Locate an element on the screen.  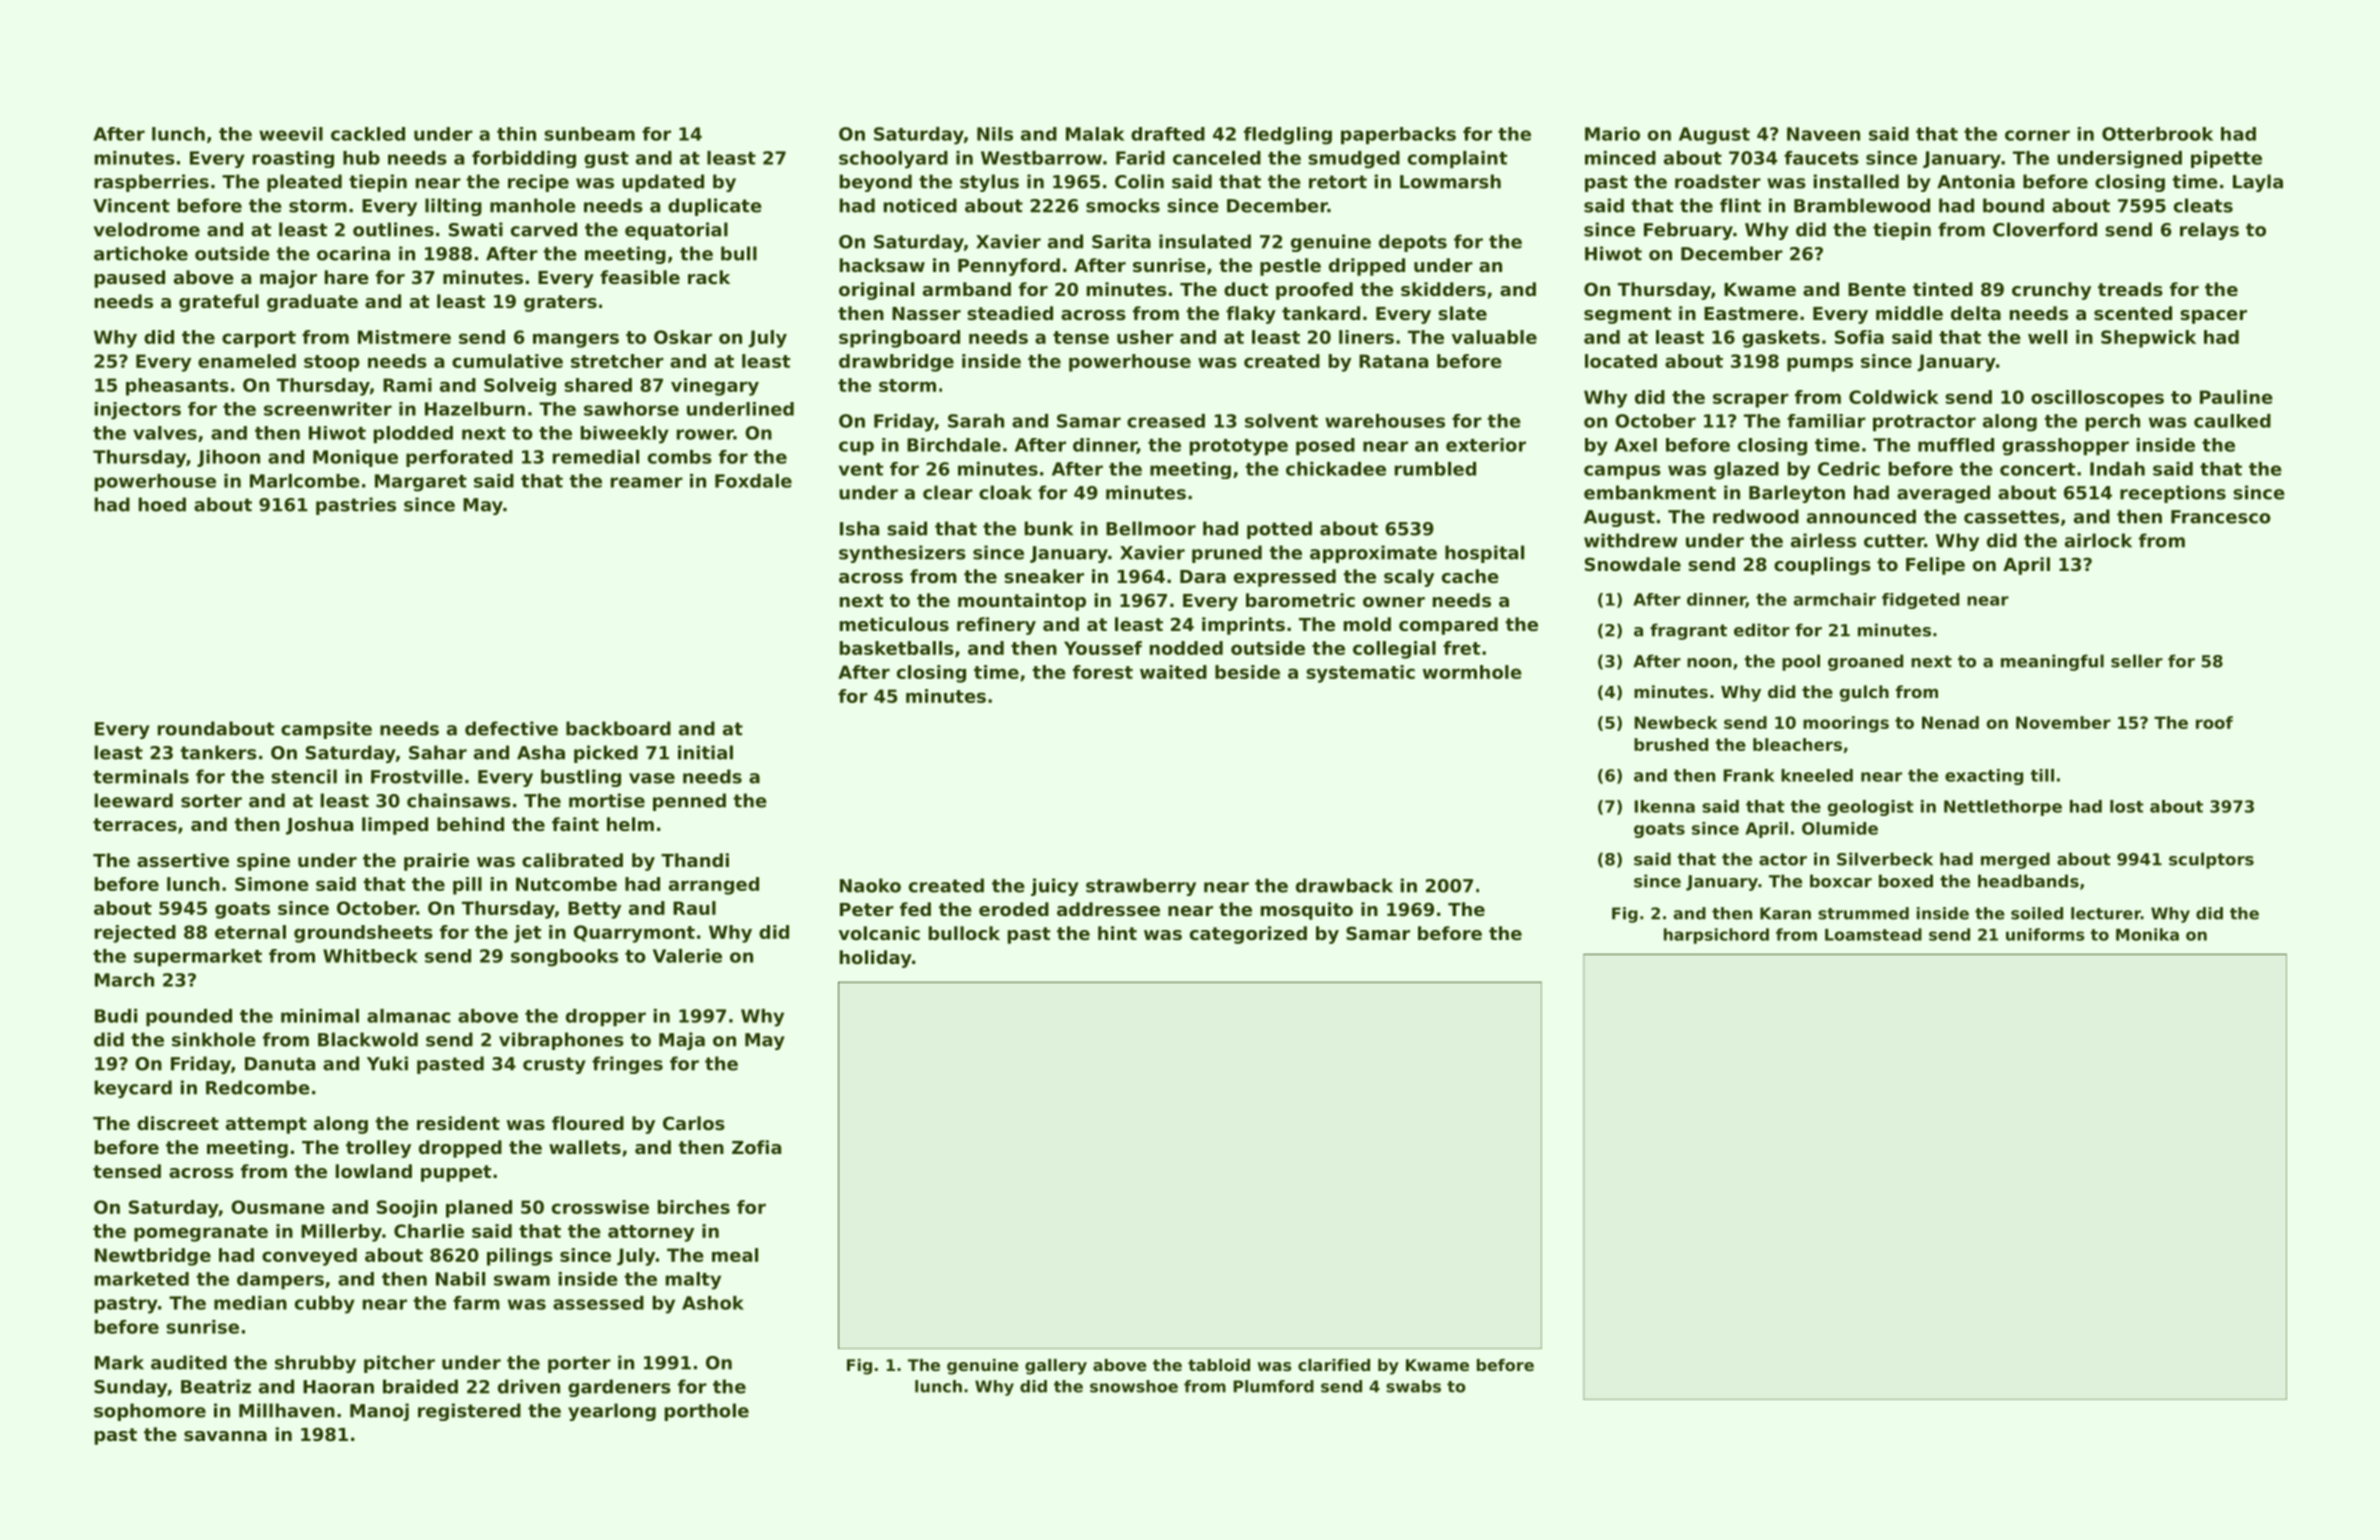
sophomore is located at coordinates (150, 1412).
